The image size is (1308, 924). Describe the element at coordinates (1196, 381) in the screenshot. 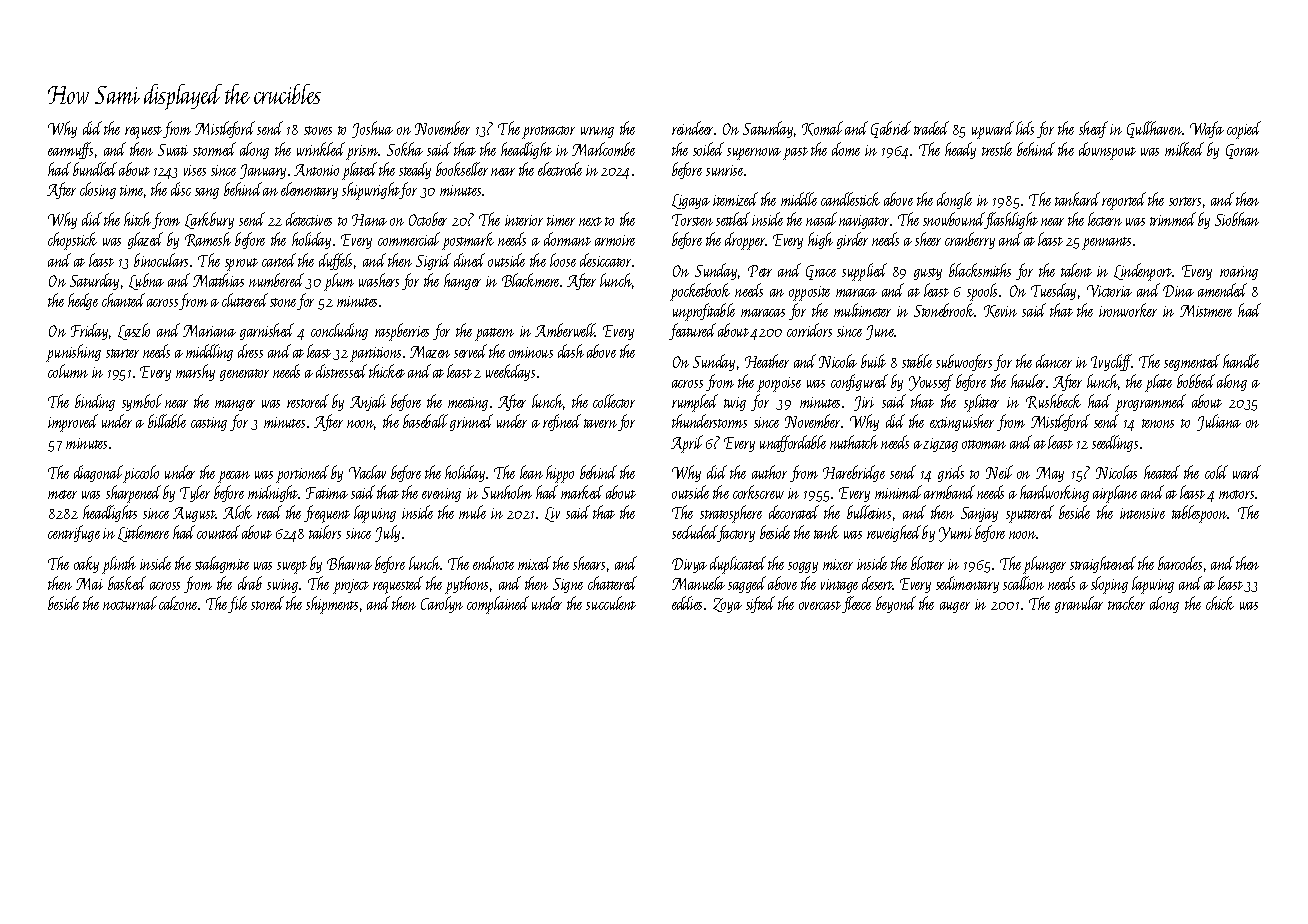

I see `bobbed` at that location.
